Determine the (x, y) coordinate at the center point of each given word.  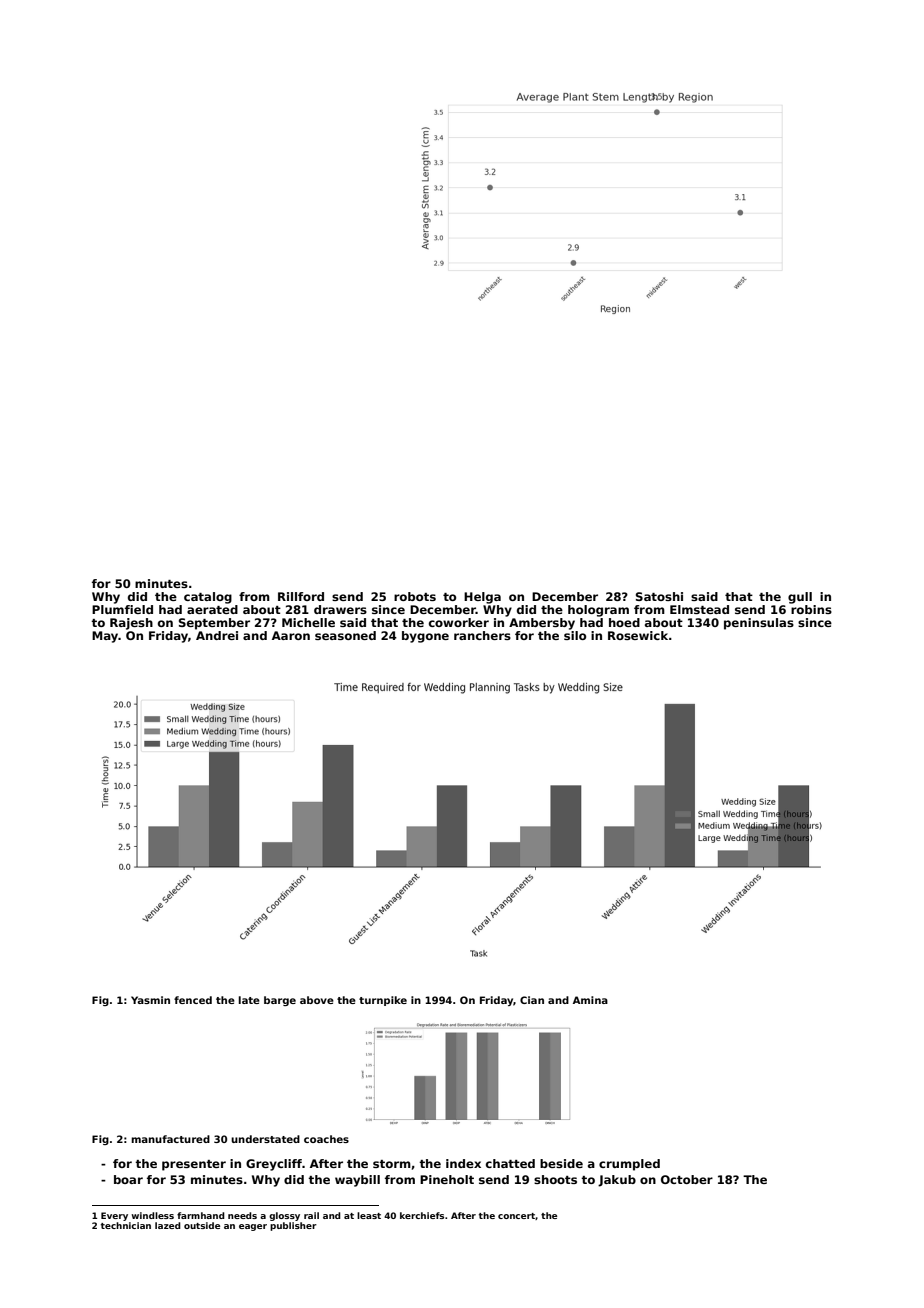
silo (575, 635)
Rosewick (638, 635)
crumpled (629, 1165)
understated (265, 1139)
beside (561, 1163)
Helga (482, 598)
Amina (590, 1000)
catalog (208, 598)
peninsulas (759, 624)
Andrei (217, 635)
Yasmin (150, 1000)
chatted (510, 1163)
